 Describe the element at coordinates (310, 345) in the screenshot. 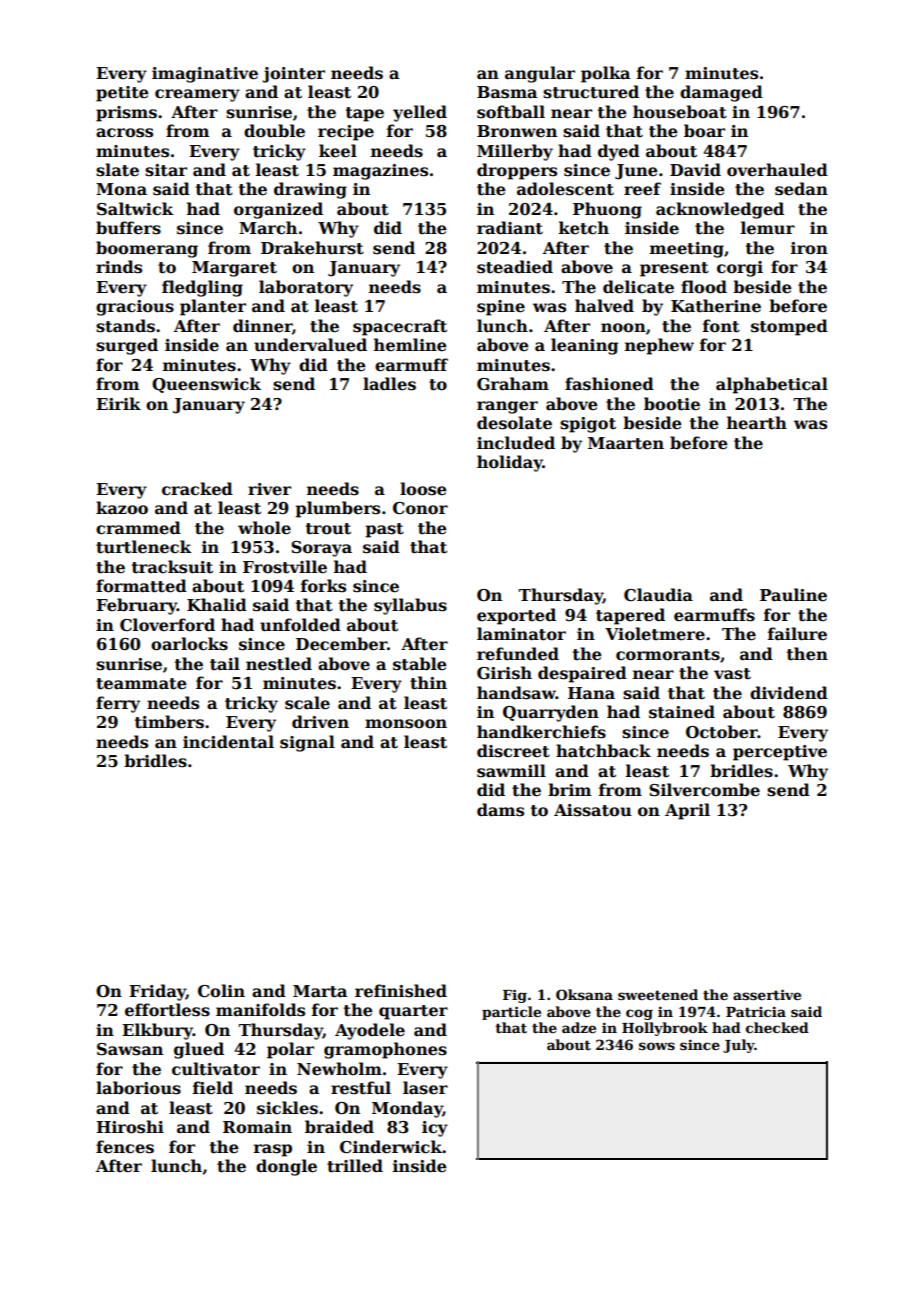

I see `undervalued` at that location.
